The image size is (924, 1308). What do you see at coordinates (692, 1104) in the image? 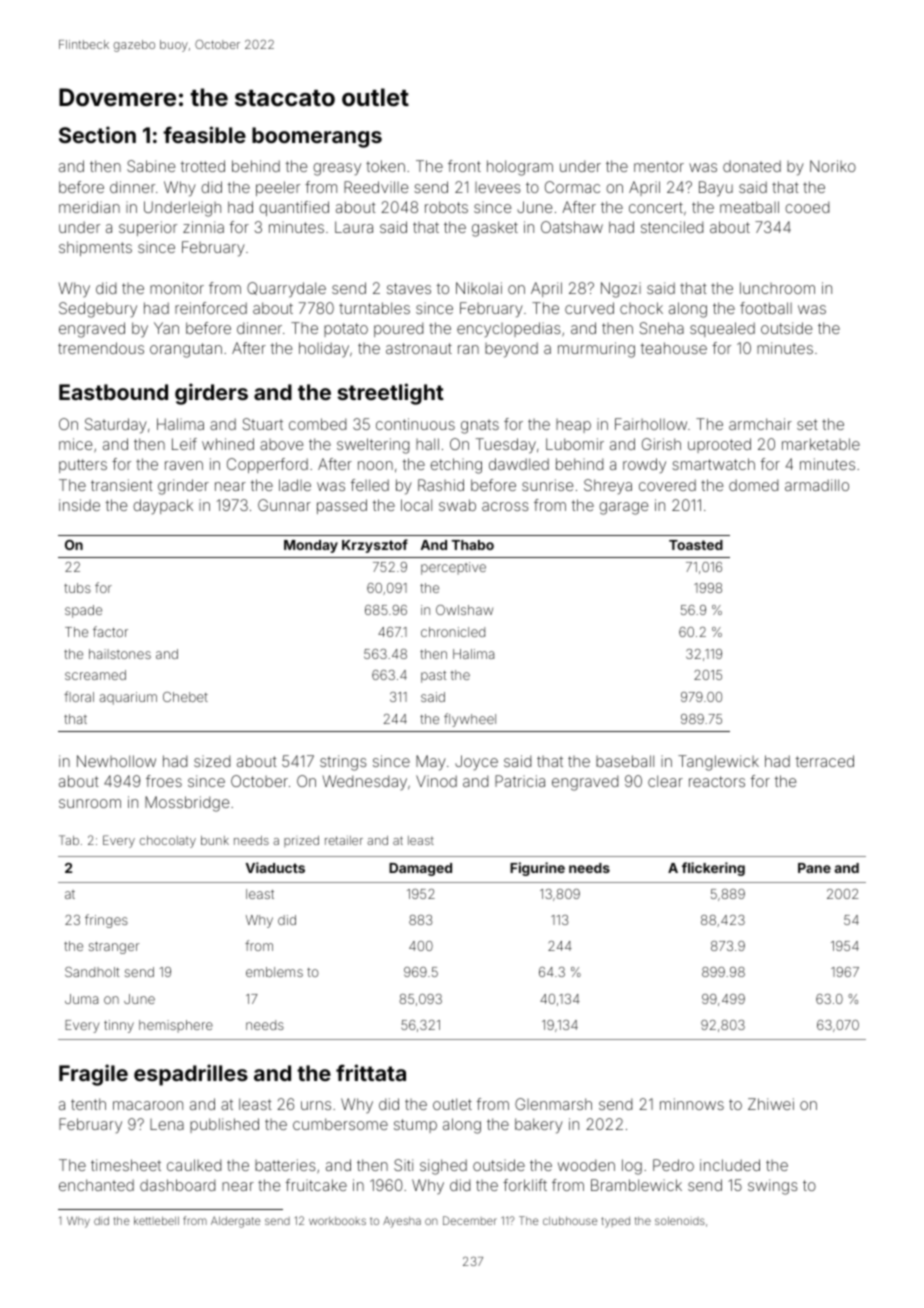
I see `minnows` at bounding box center [692, 1104].
